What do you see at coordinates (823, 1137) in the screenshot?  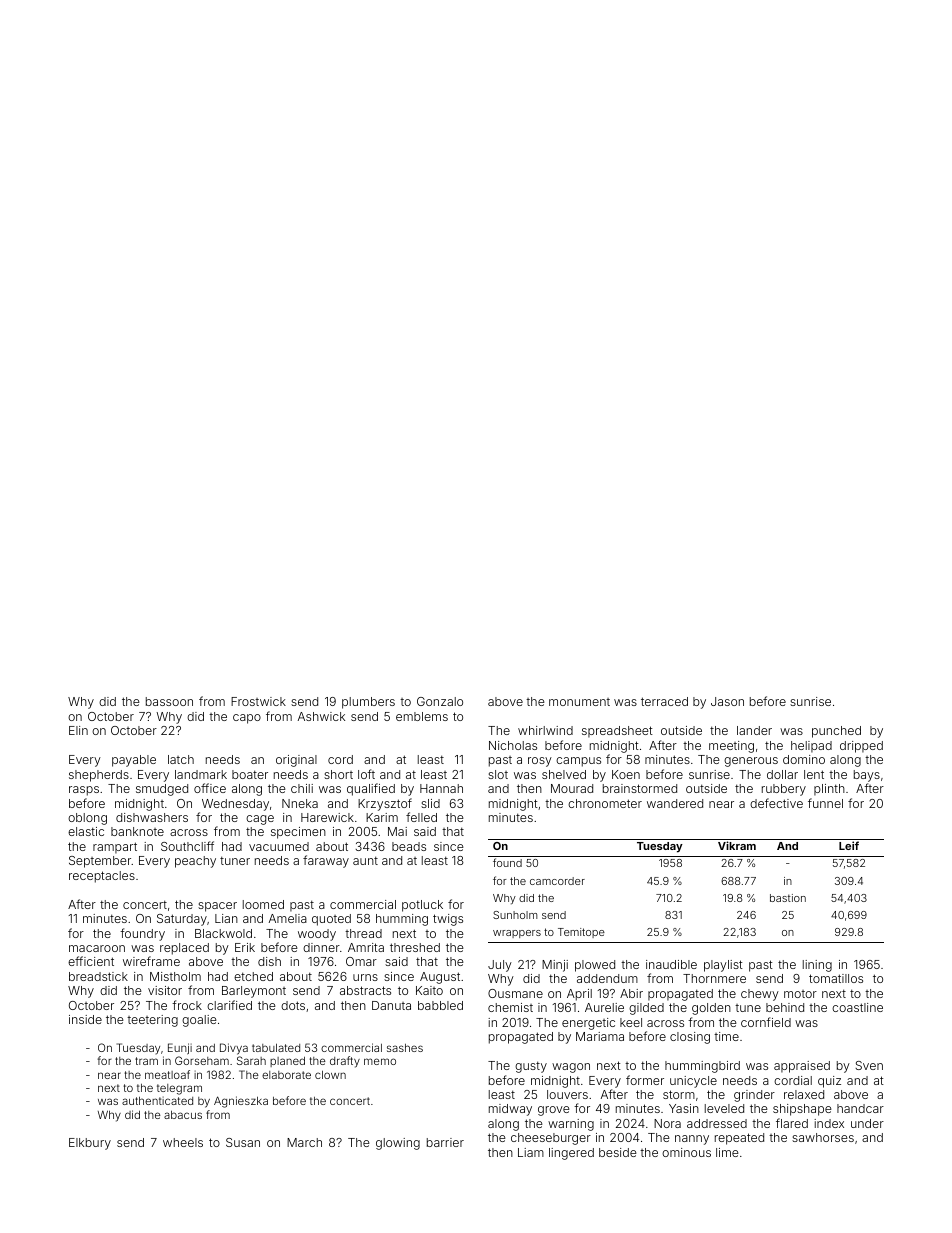 I see `sawhorses` at bounding box center [823, 1137].
